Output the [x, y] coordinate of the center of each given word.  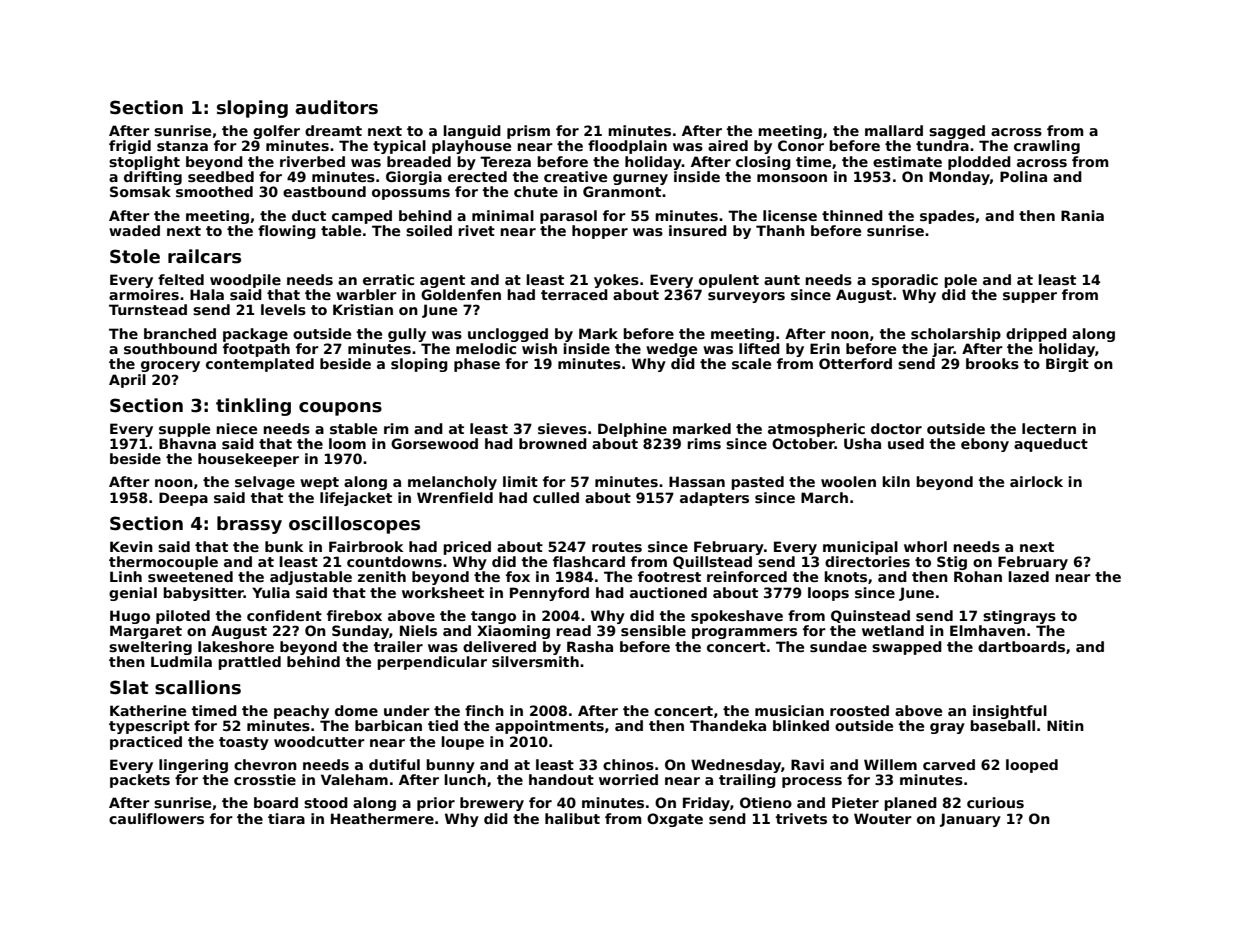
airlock [1036, 481]
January [970, 820]
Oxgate [675, 820]
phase [477, 365]
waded [134, 230]
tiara [286, 818]
